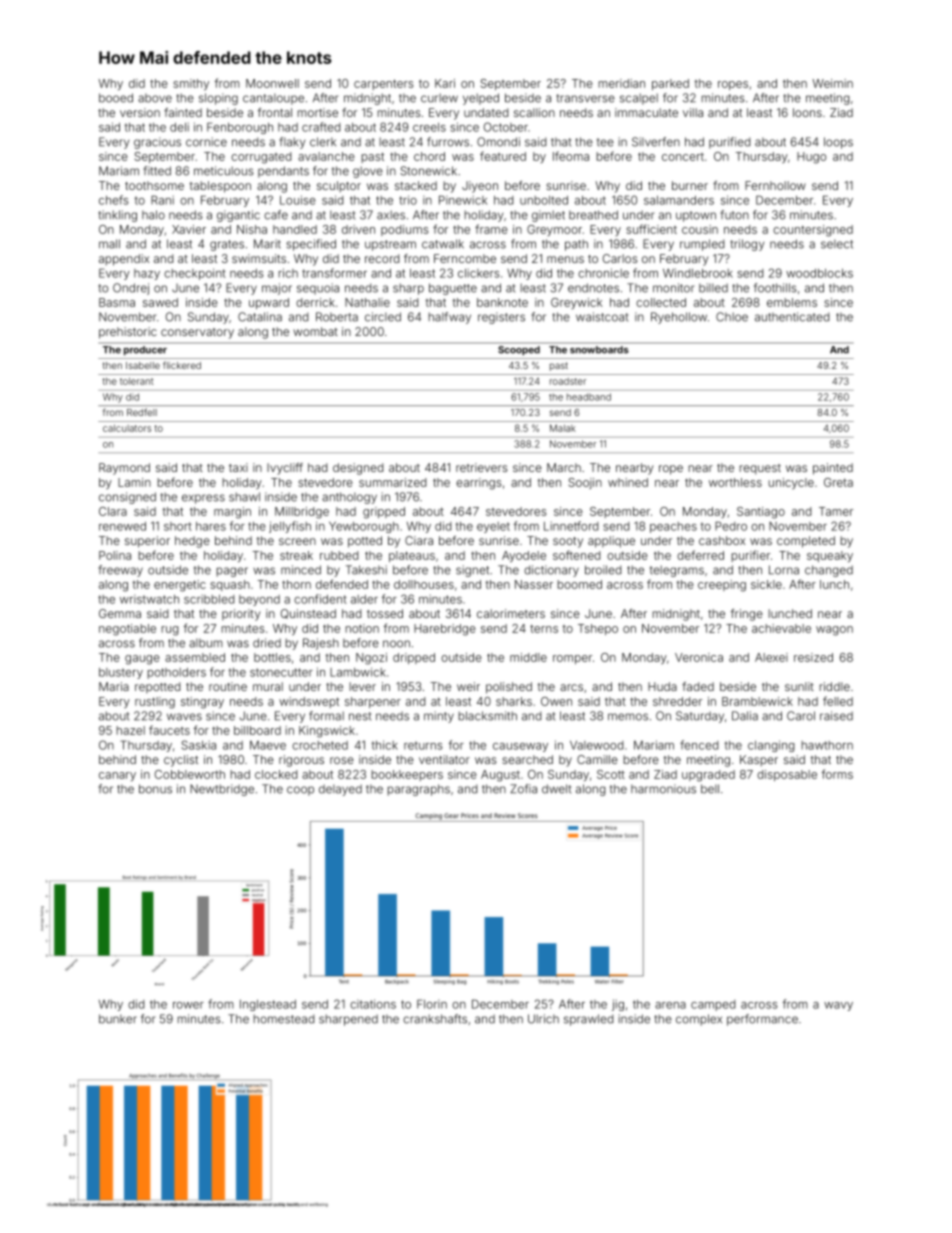 The width and height of the page is (952, 1233). What do you see at coordinates (523, 789) in the page?
I see `Zofia` at bounding box center [523, 789].
